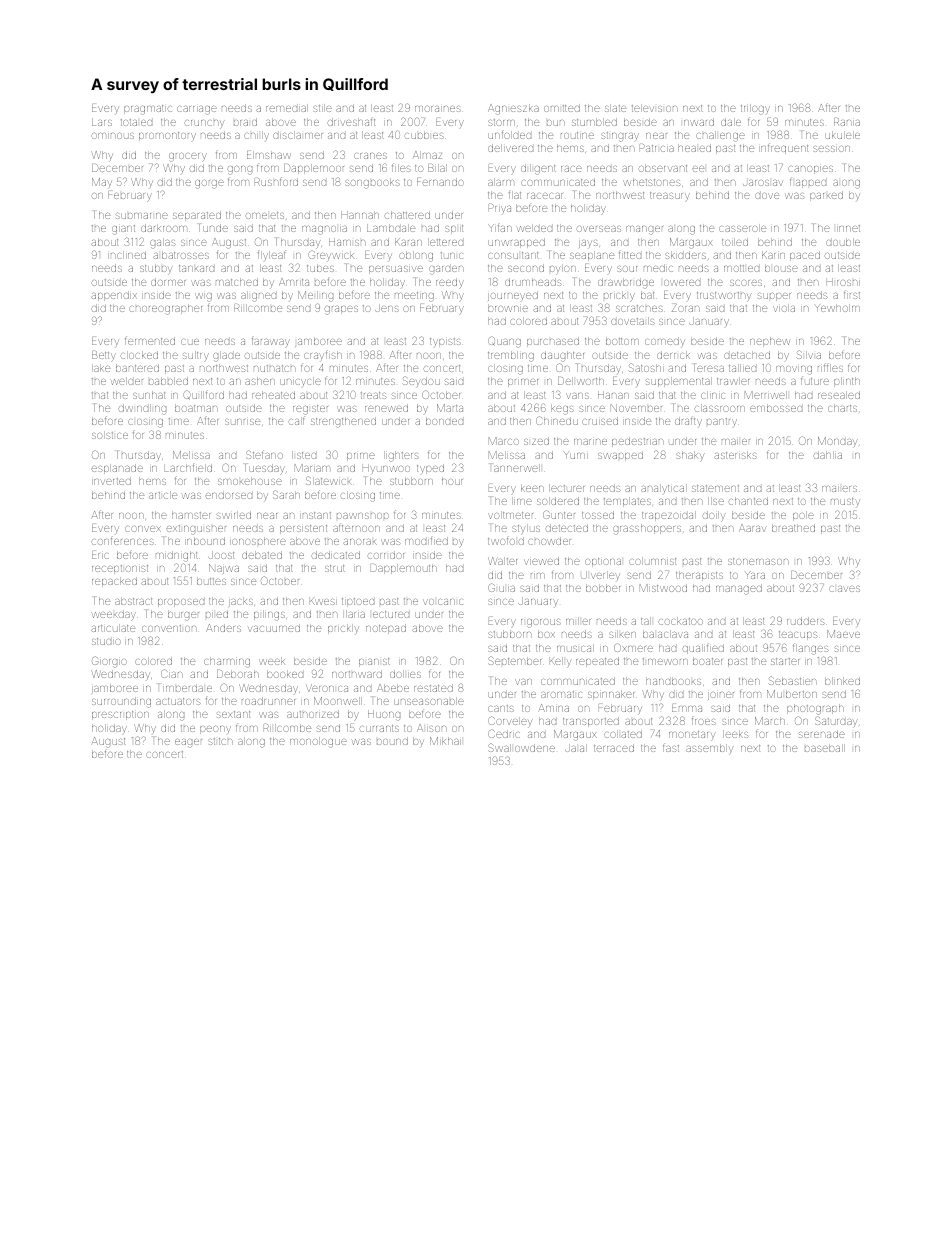 The height and width of the screenshot is (1233, 952). I want to click on Swallowdene, so click(521, 747).
